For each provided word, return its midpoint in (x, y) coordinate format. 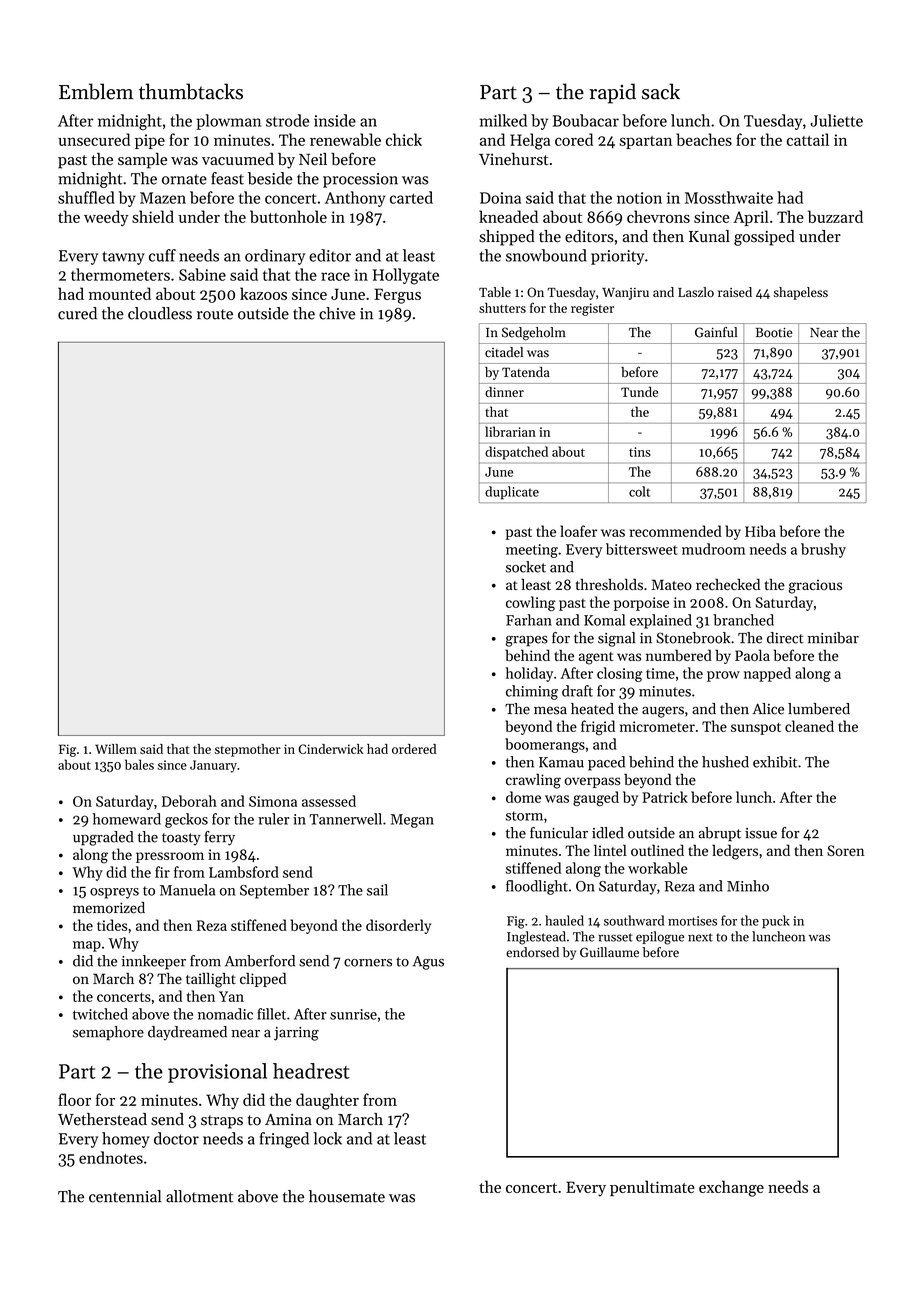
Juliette (836, 120)
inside (335, 120)
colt (639, 491)
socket (526, 567)
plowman (228, 122)
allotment (199, 1196)
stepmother (248, 750)
